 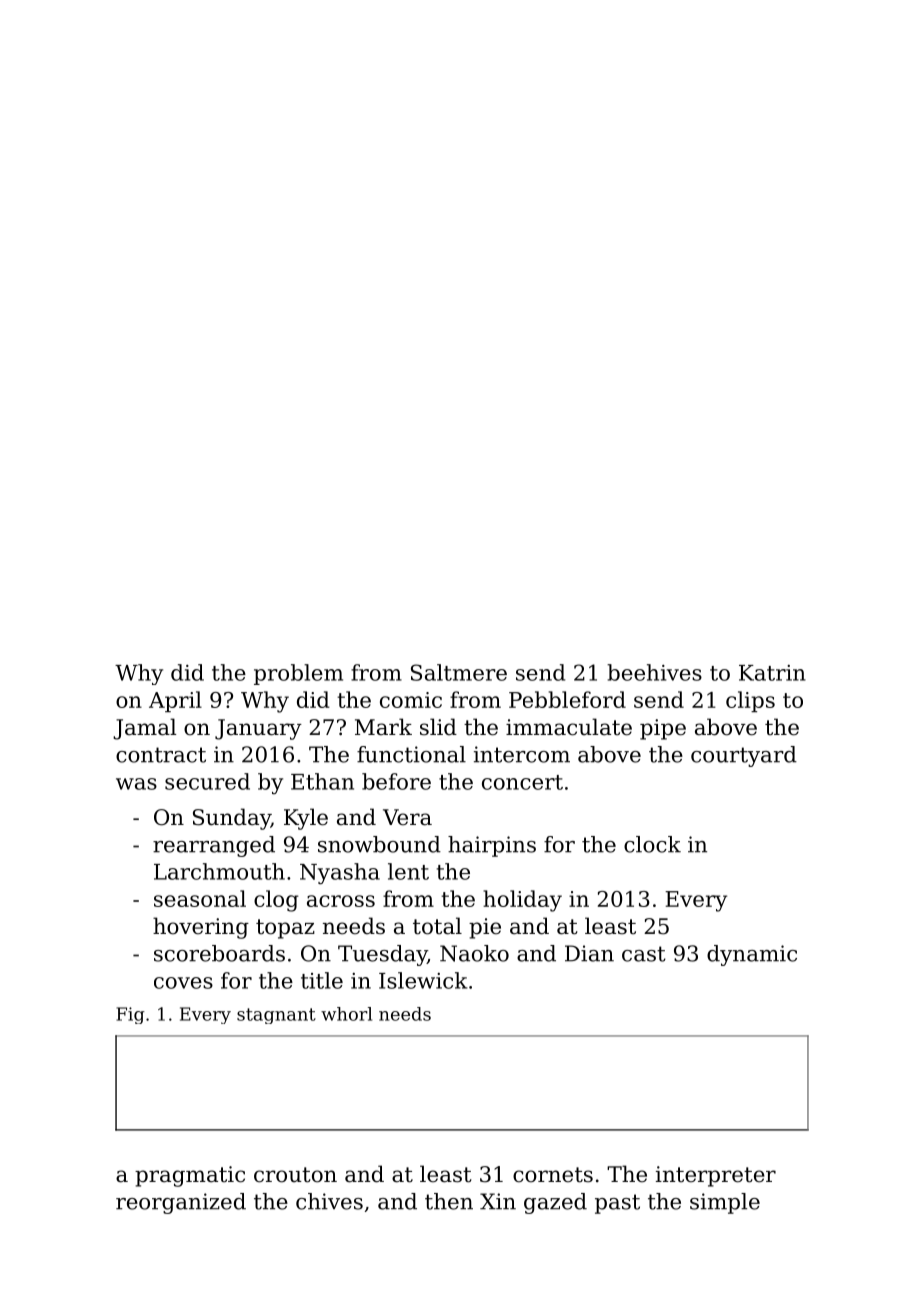 What do you see at coordinates (383, 726) in the document?
I see `Mark` at bounding box center [383, 726].
